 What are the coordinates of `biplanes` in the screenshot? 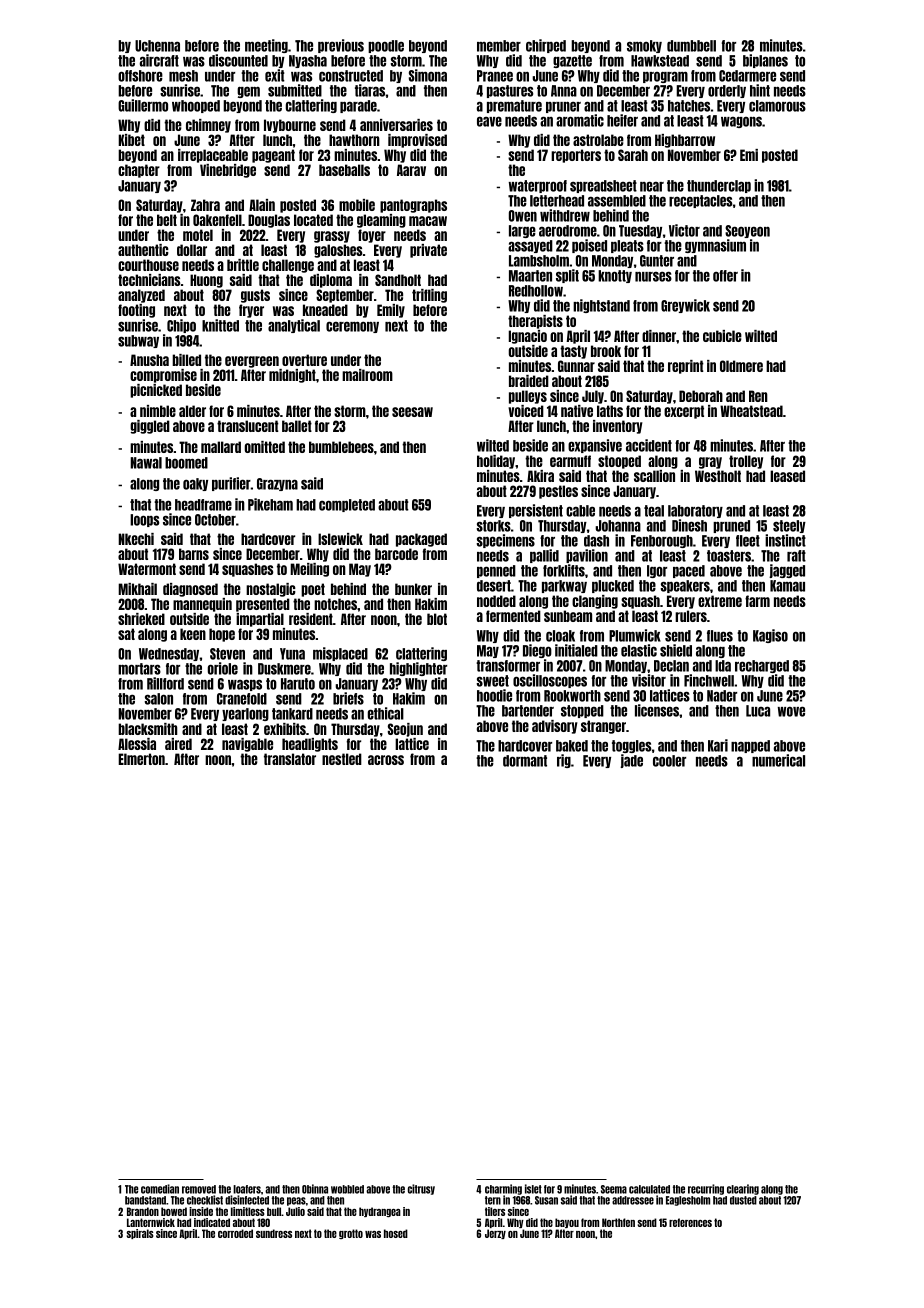 It's located at (765, 61).
